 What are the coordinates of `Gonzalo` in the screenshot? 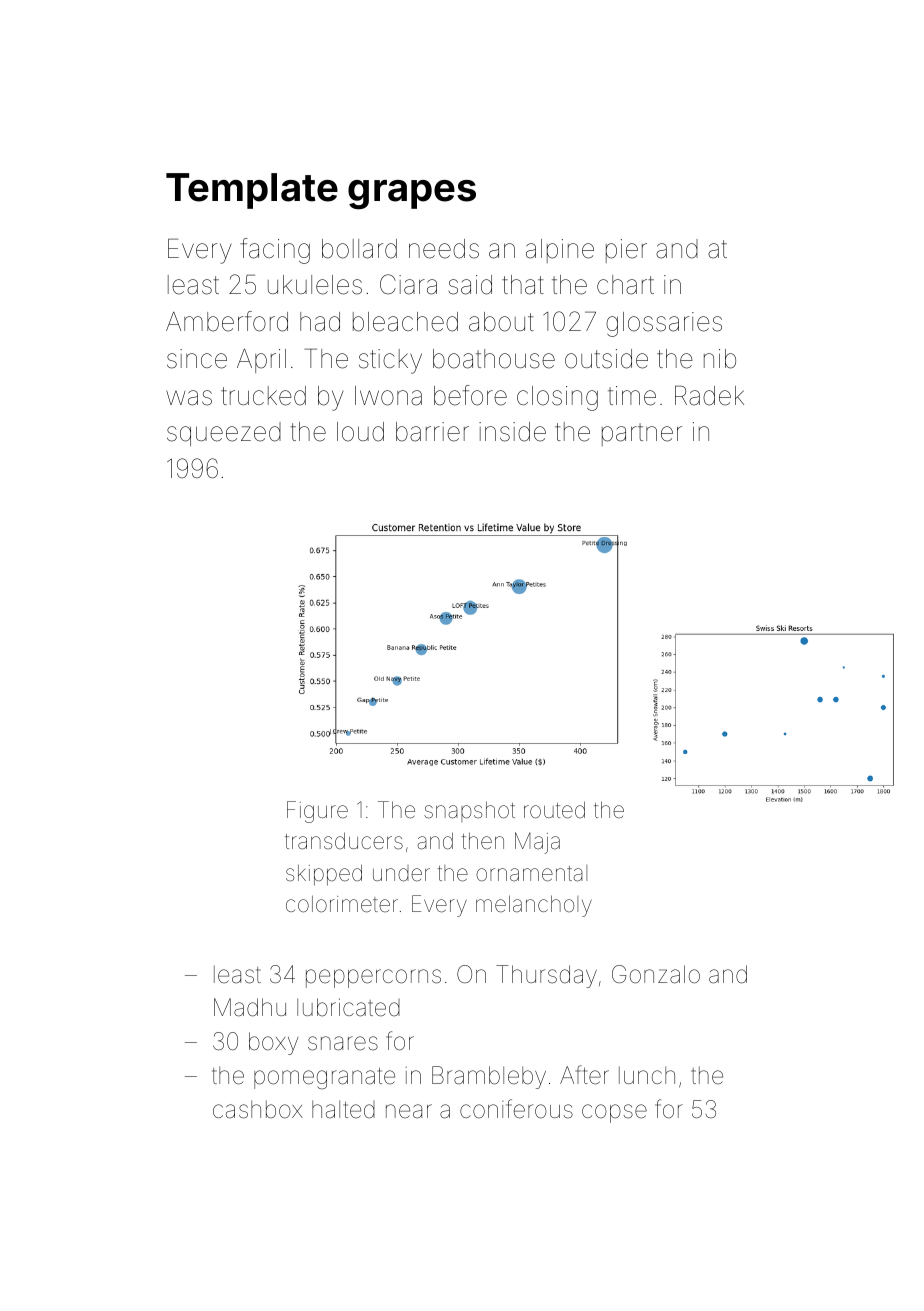 It's located at (656, 974).
